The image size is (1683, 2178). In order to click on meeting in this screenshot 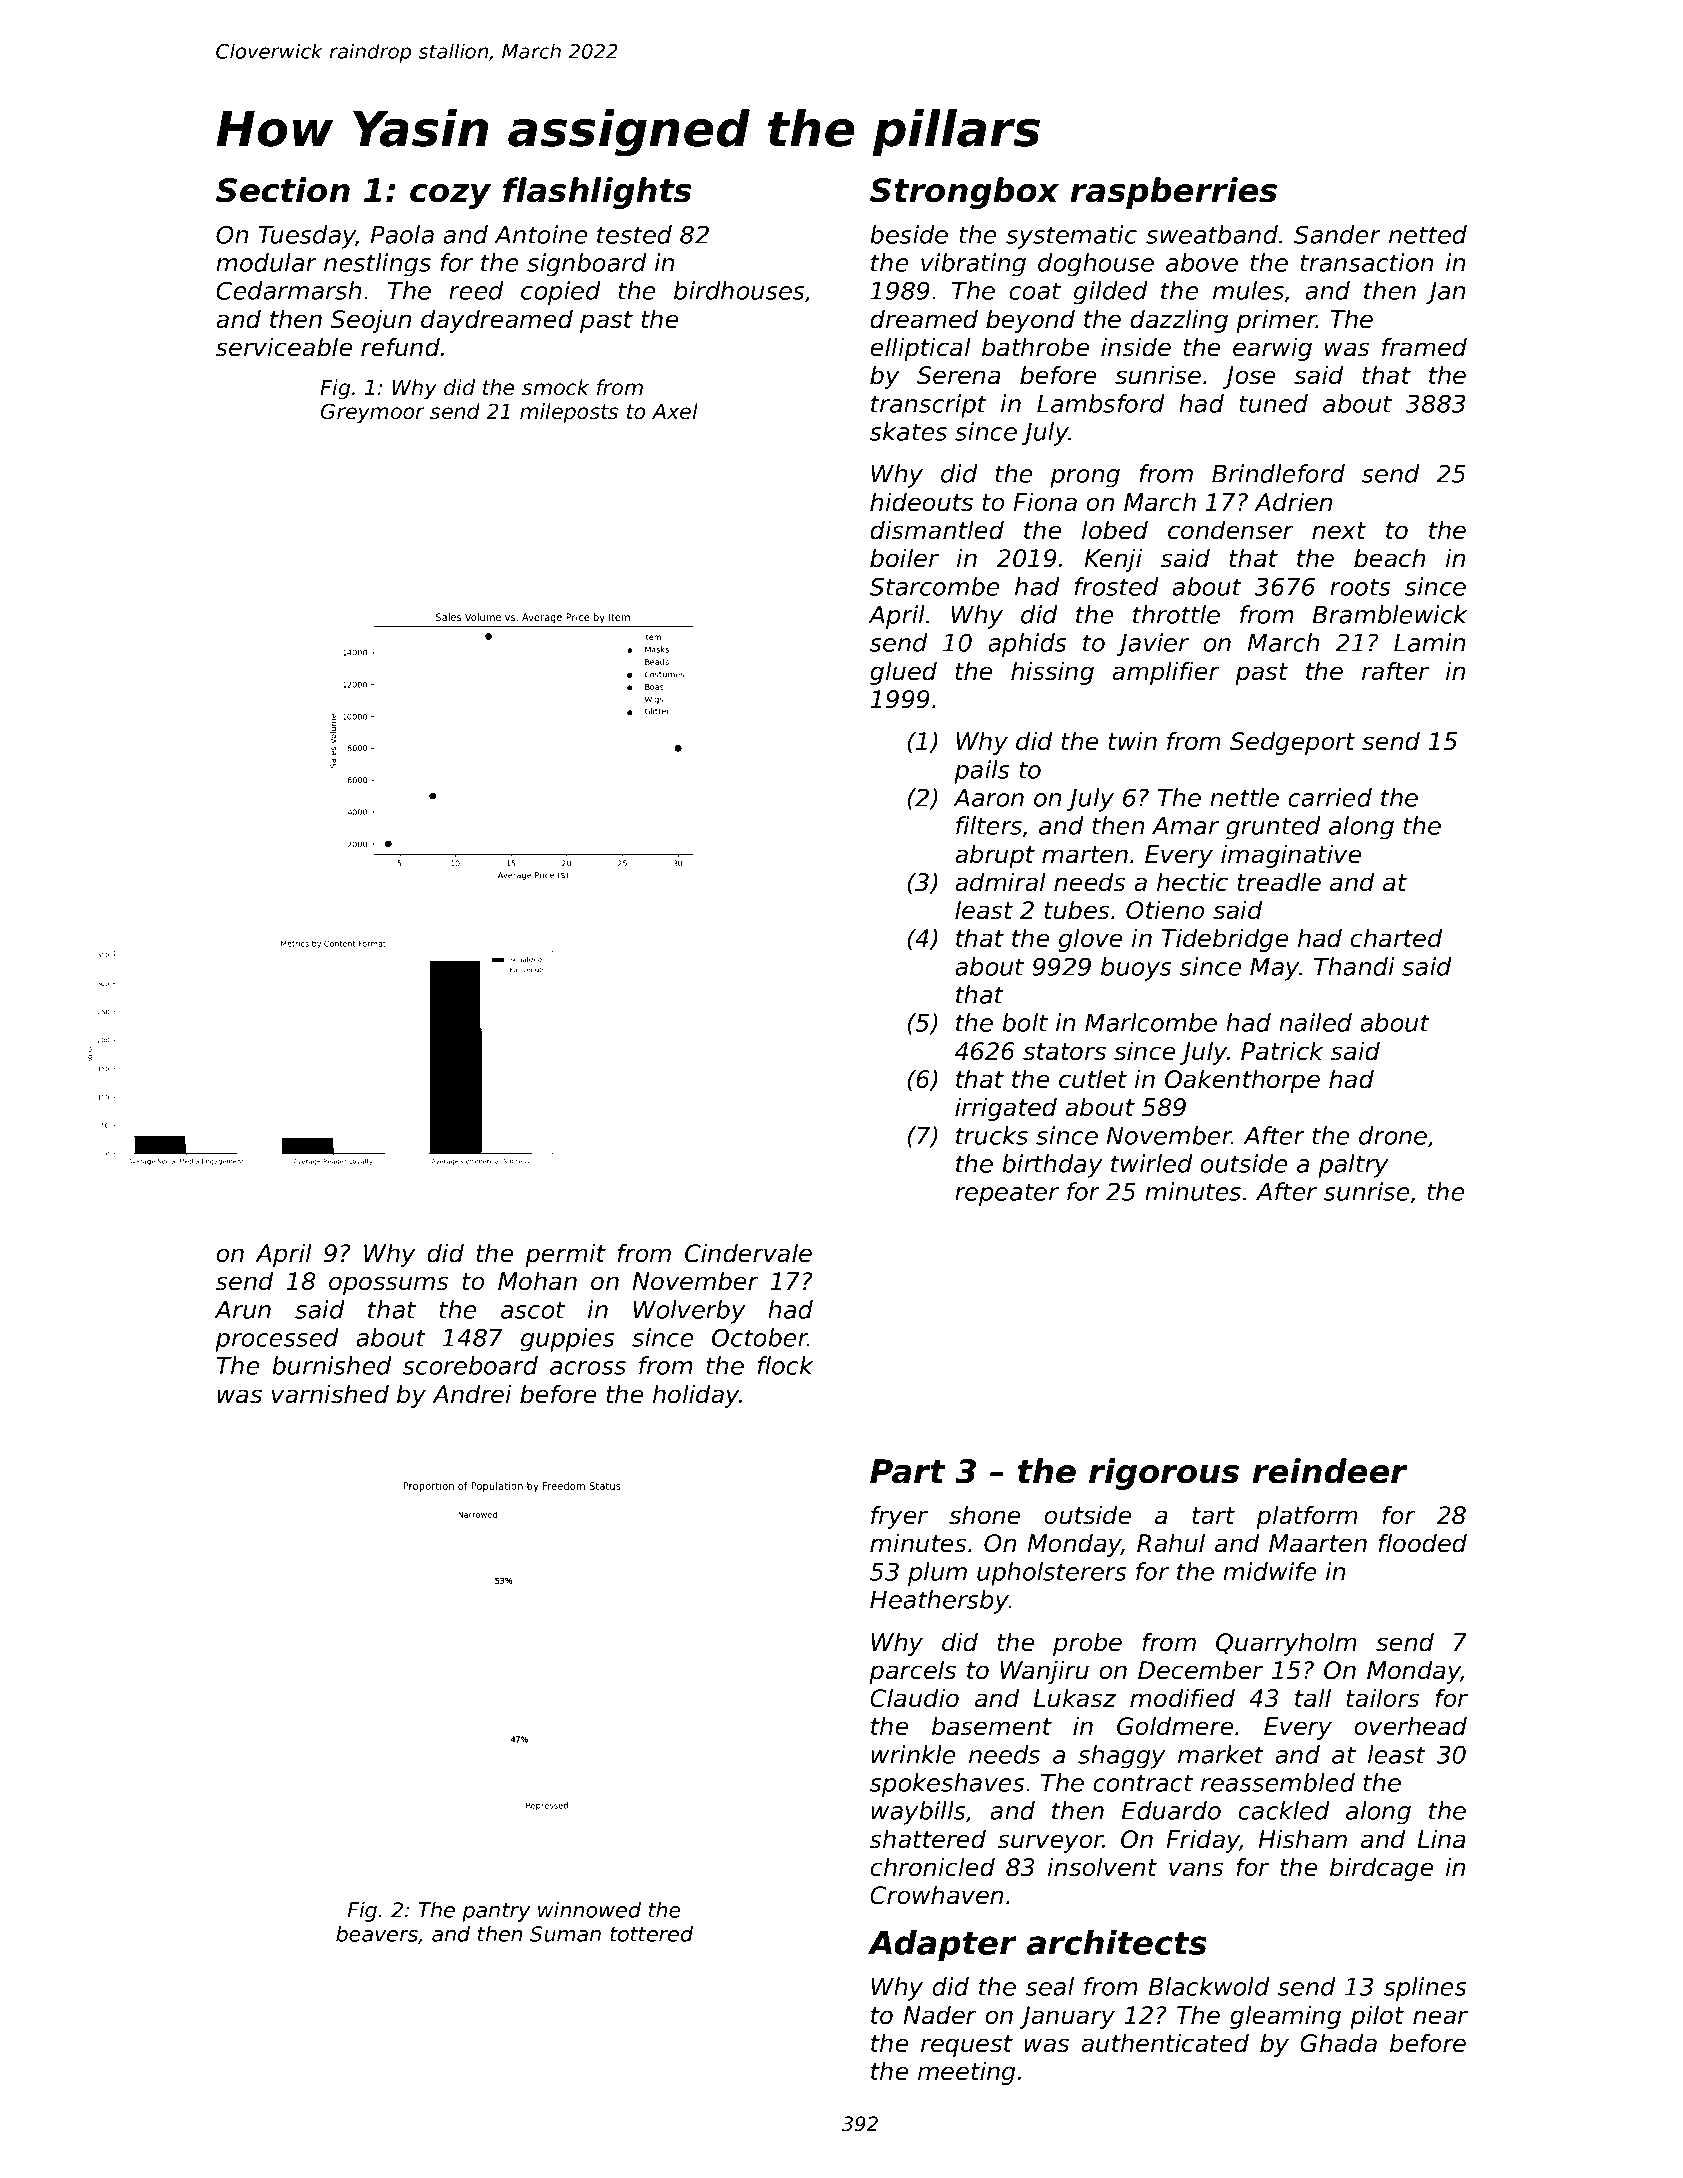, I will do `click(966, 2073)`.
